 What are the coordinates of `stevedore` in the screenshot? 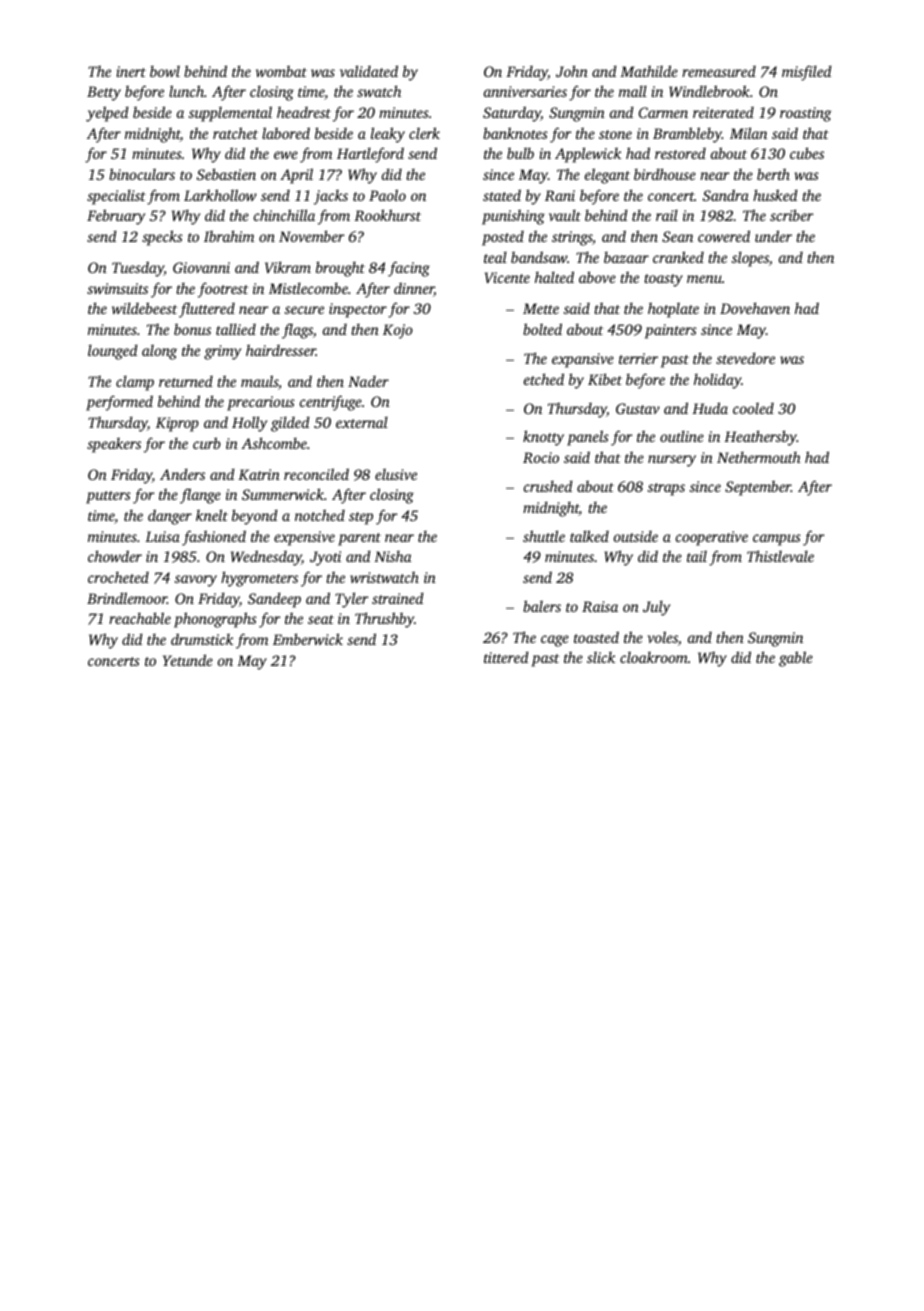 It's located at (745, 358).
